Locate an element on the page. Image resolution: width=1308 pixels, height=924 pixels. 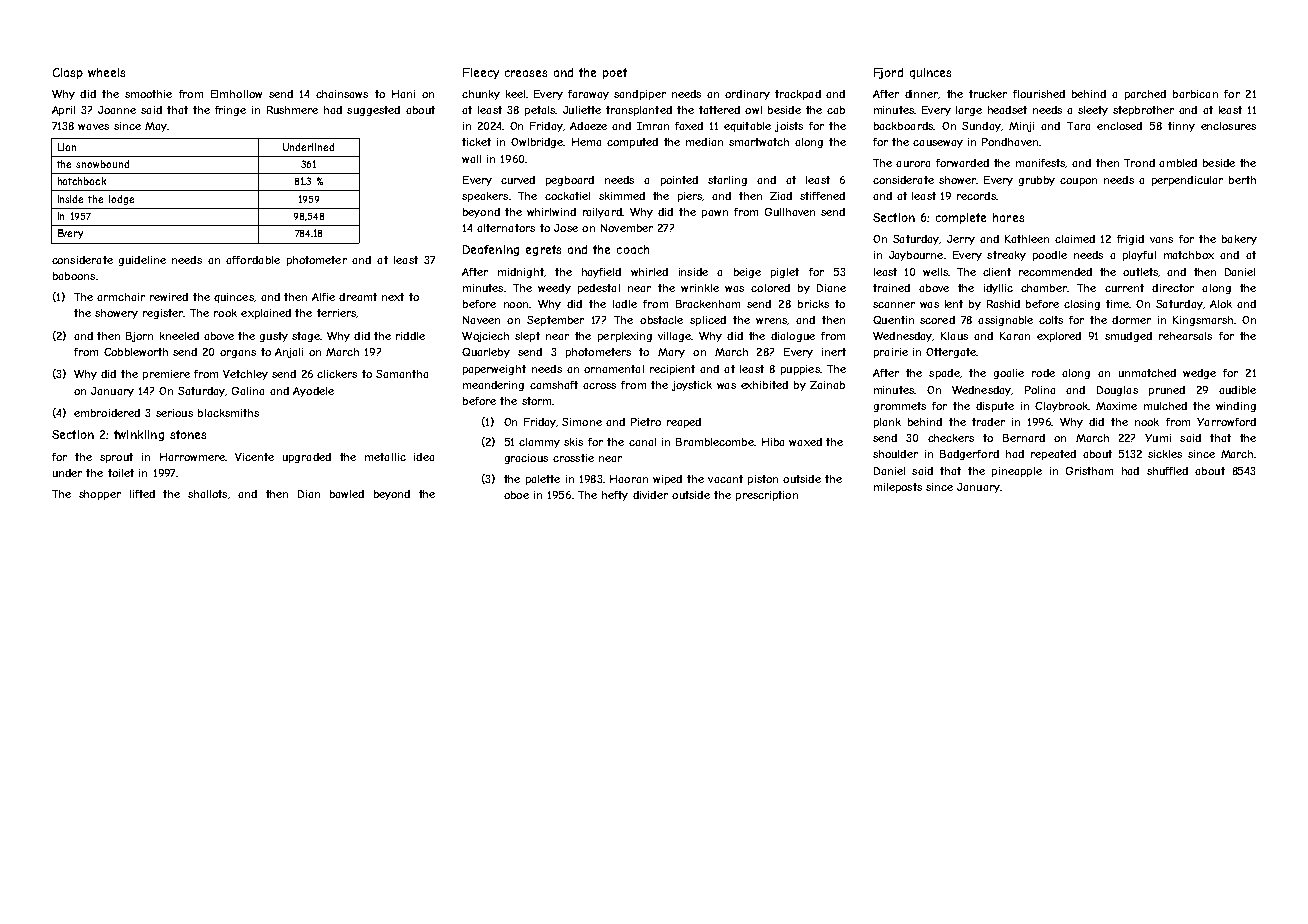
piglet is located at coordinates (785, 273).
